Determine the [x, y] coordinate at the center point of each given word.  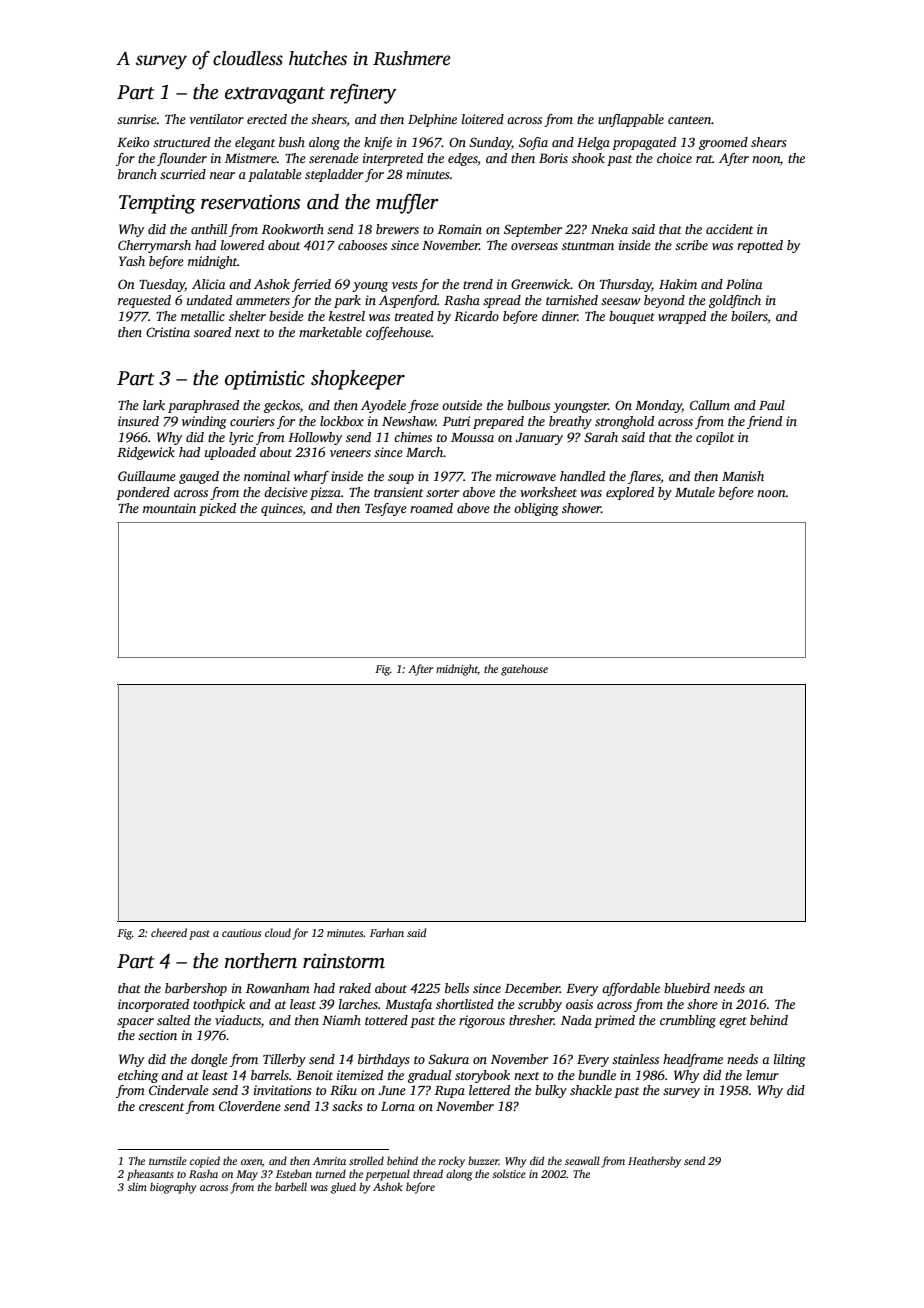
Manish [743, 476]
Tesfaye [386, 509]
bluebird [687, 988]
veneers [350, 453]
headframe [693, 1060]
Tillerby [284, 1060]
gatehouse [524, 670]
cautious [241, 933]
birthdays [383, 1060]
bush [292, 142]
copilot [715, 438]
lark [154, 405]
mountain [169, 508]
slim [137, 1186]
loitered [483, 119]
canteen [689, 120]
